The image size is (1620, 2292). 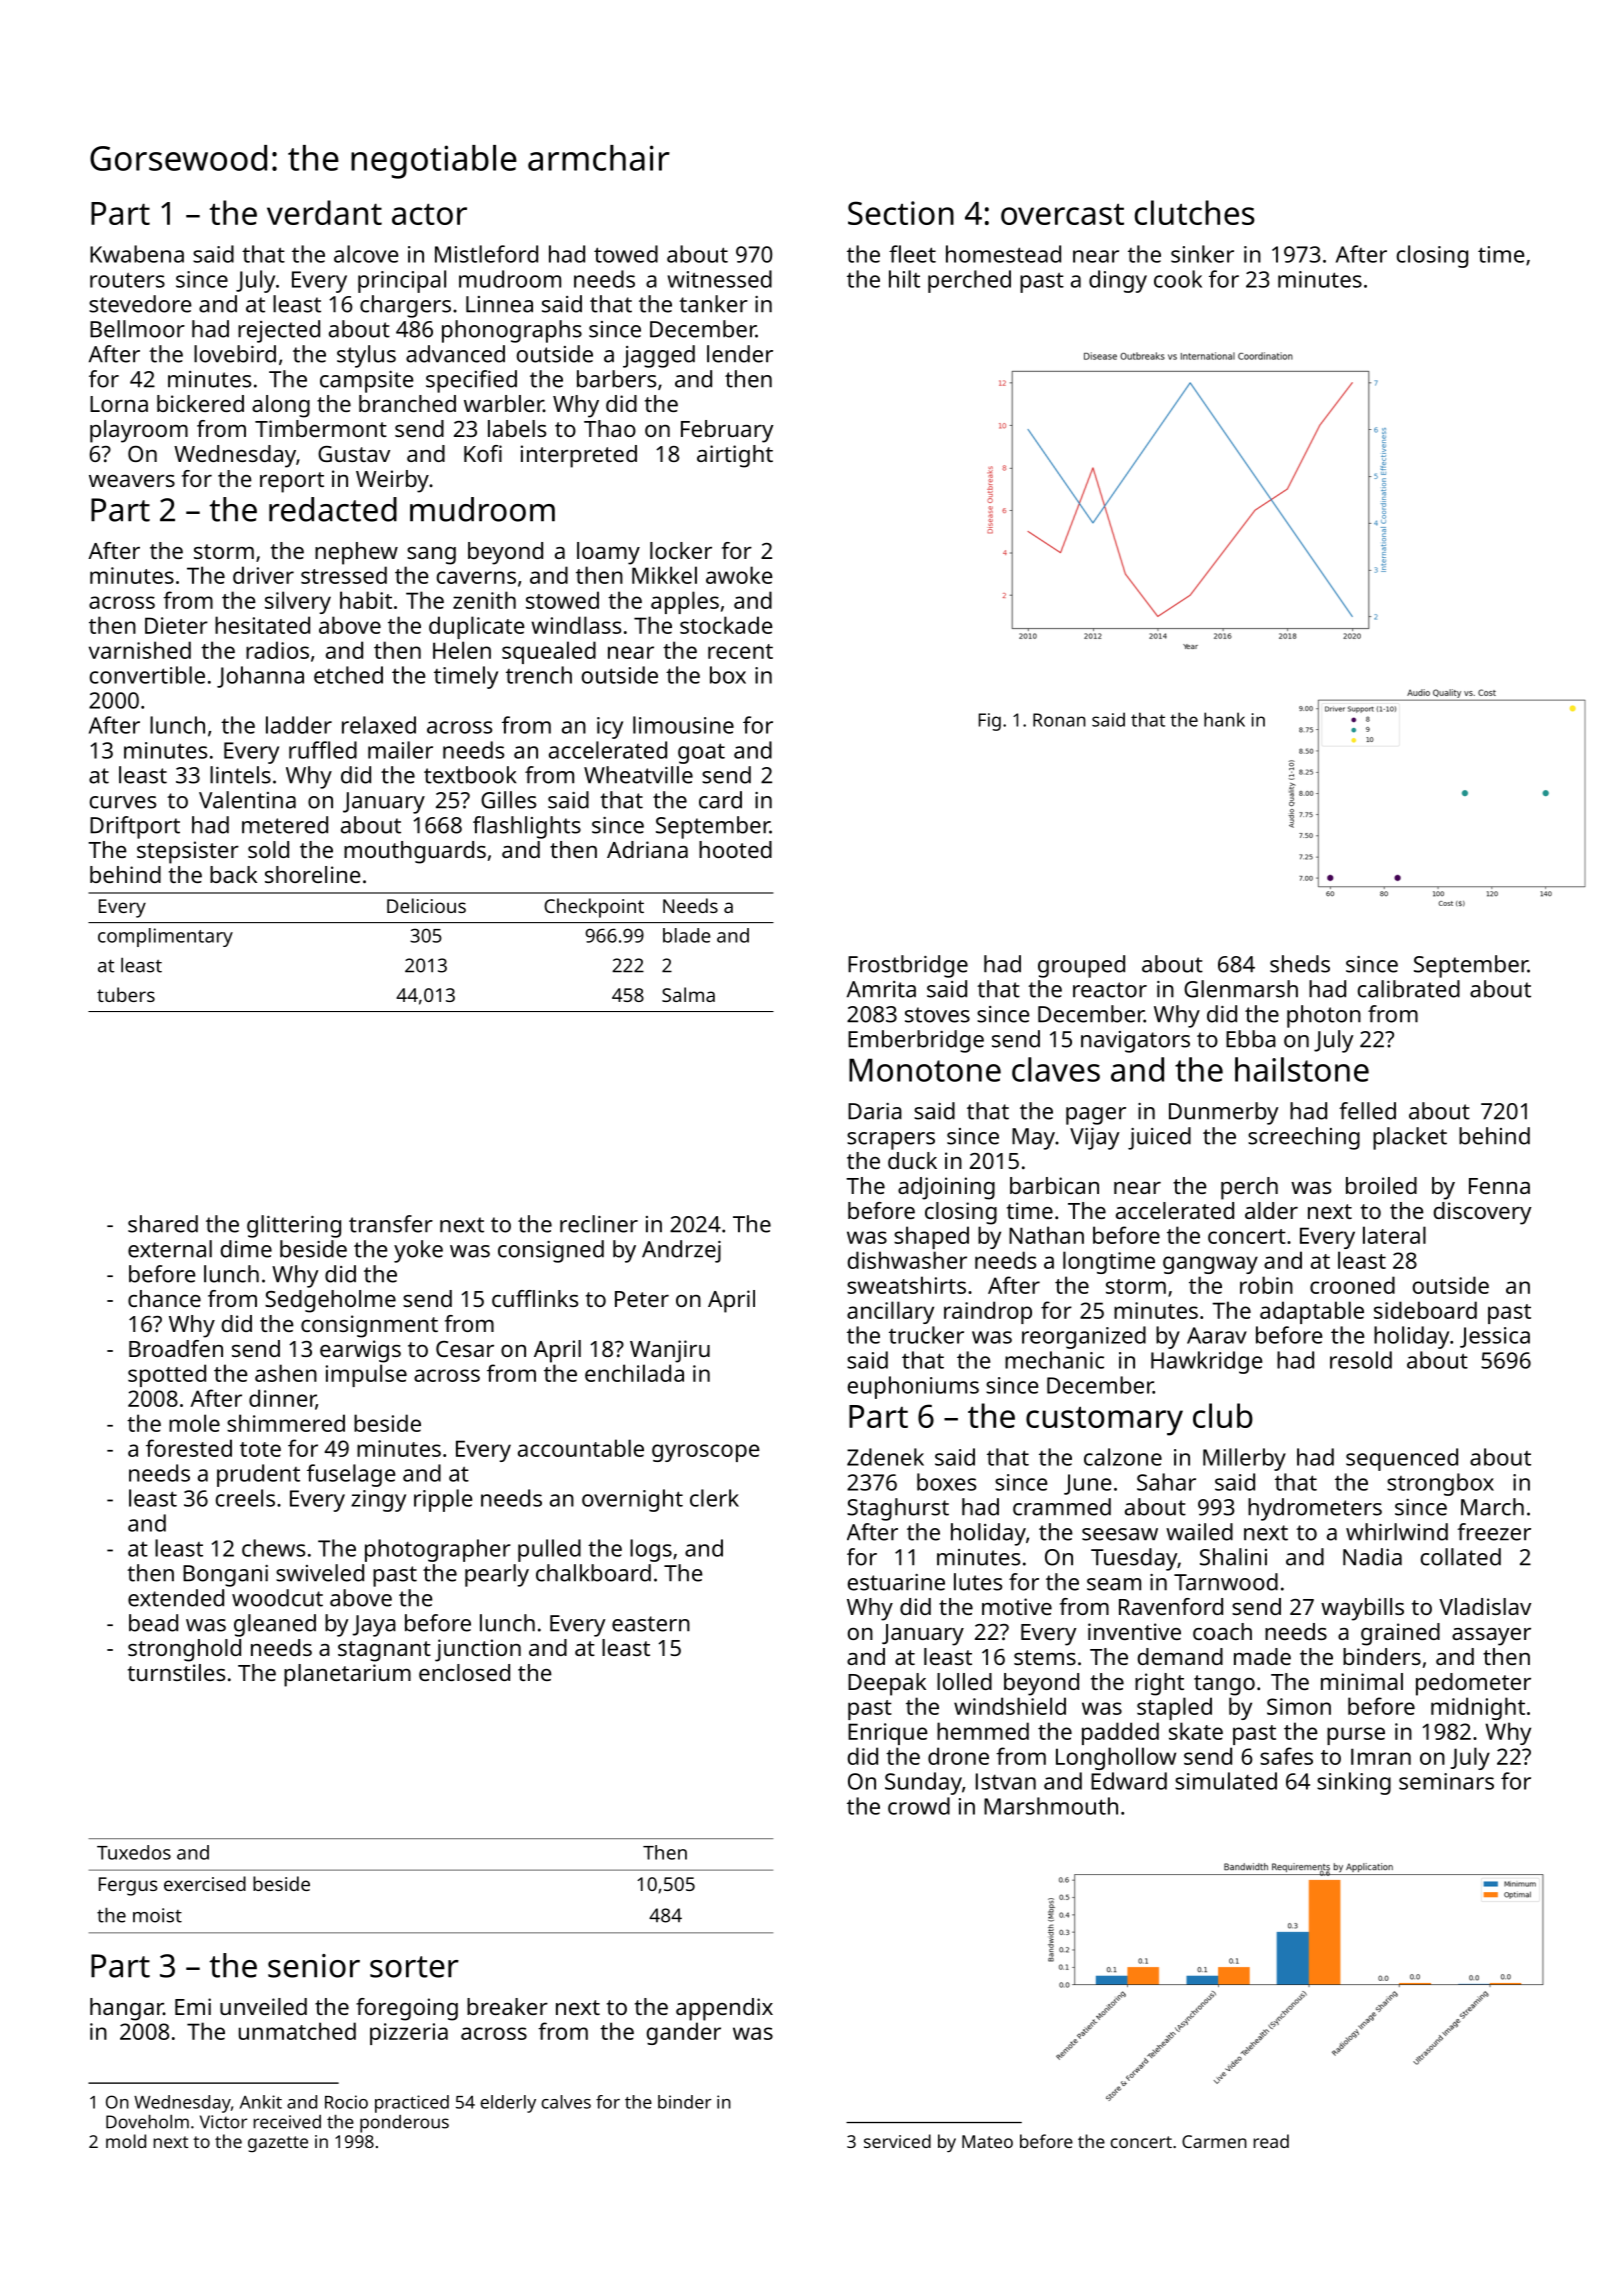 I want to click on Mateo, so click(x=987, y=2141).
